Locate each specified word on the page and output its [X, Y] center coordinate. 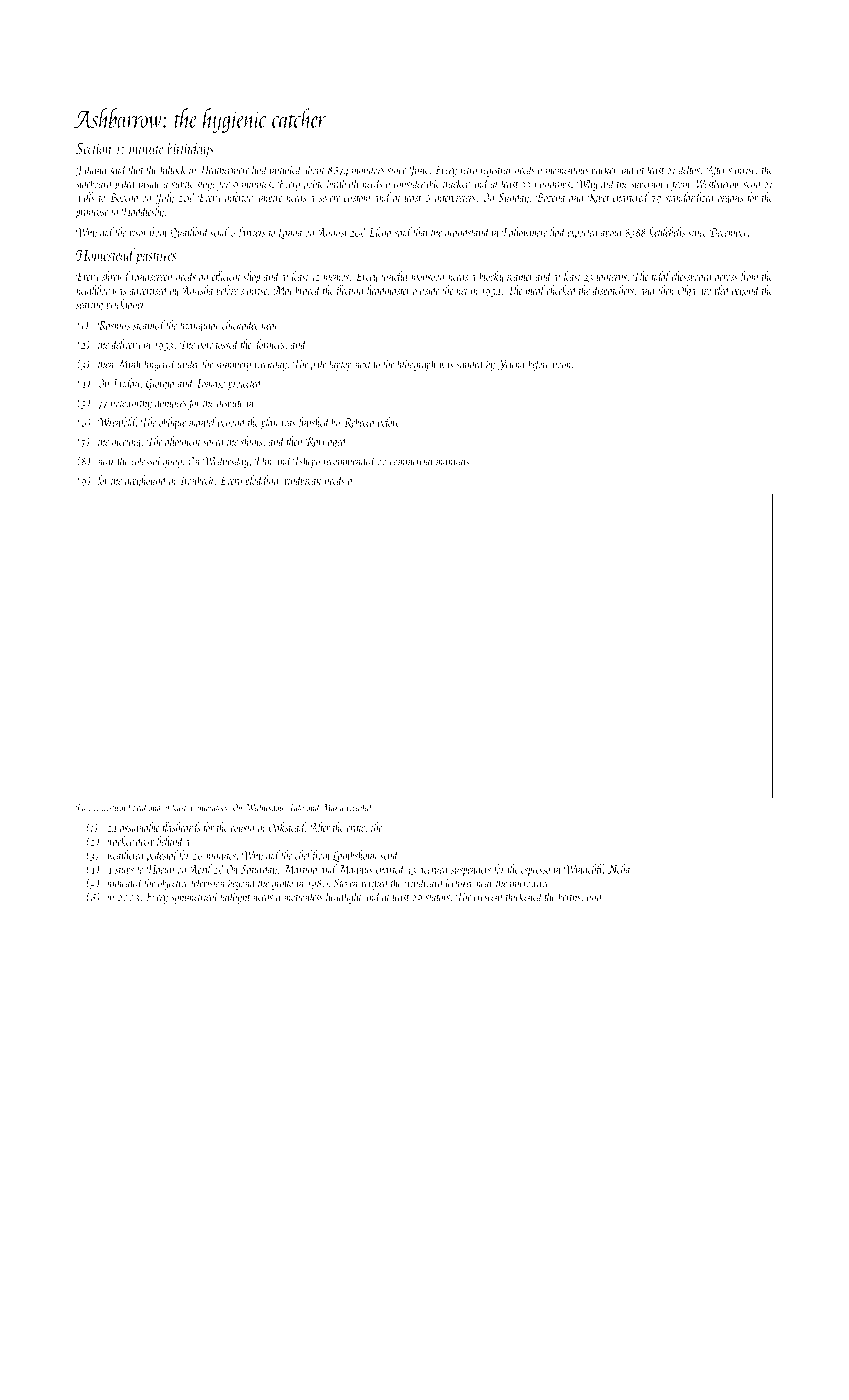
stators [438, 898]
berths [569, 896]
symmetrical [195, 897]
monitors [368, 170]
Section [94, 149]
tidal [660, 276]
